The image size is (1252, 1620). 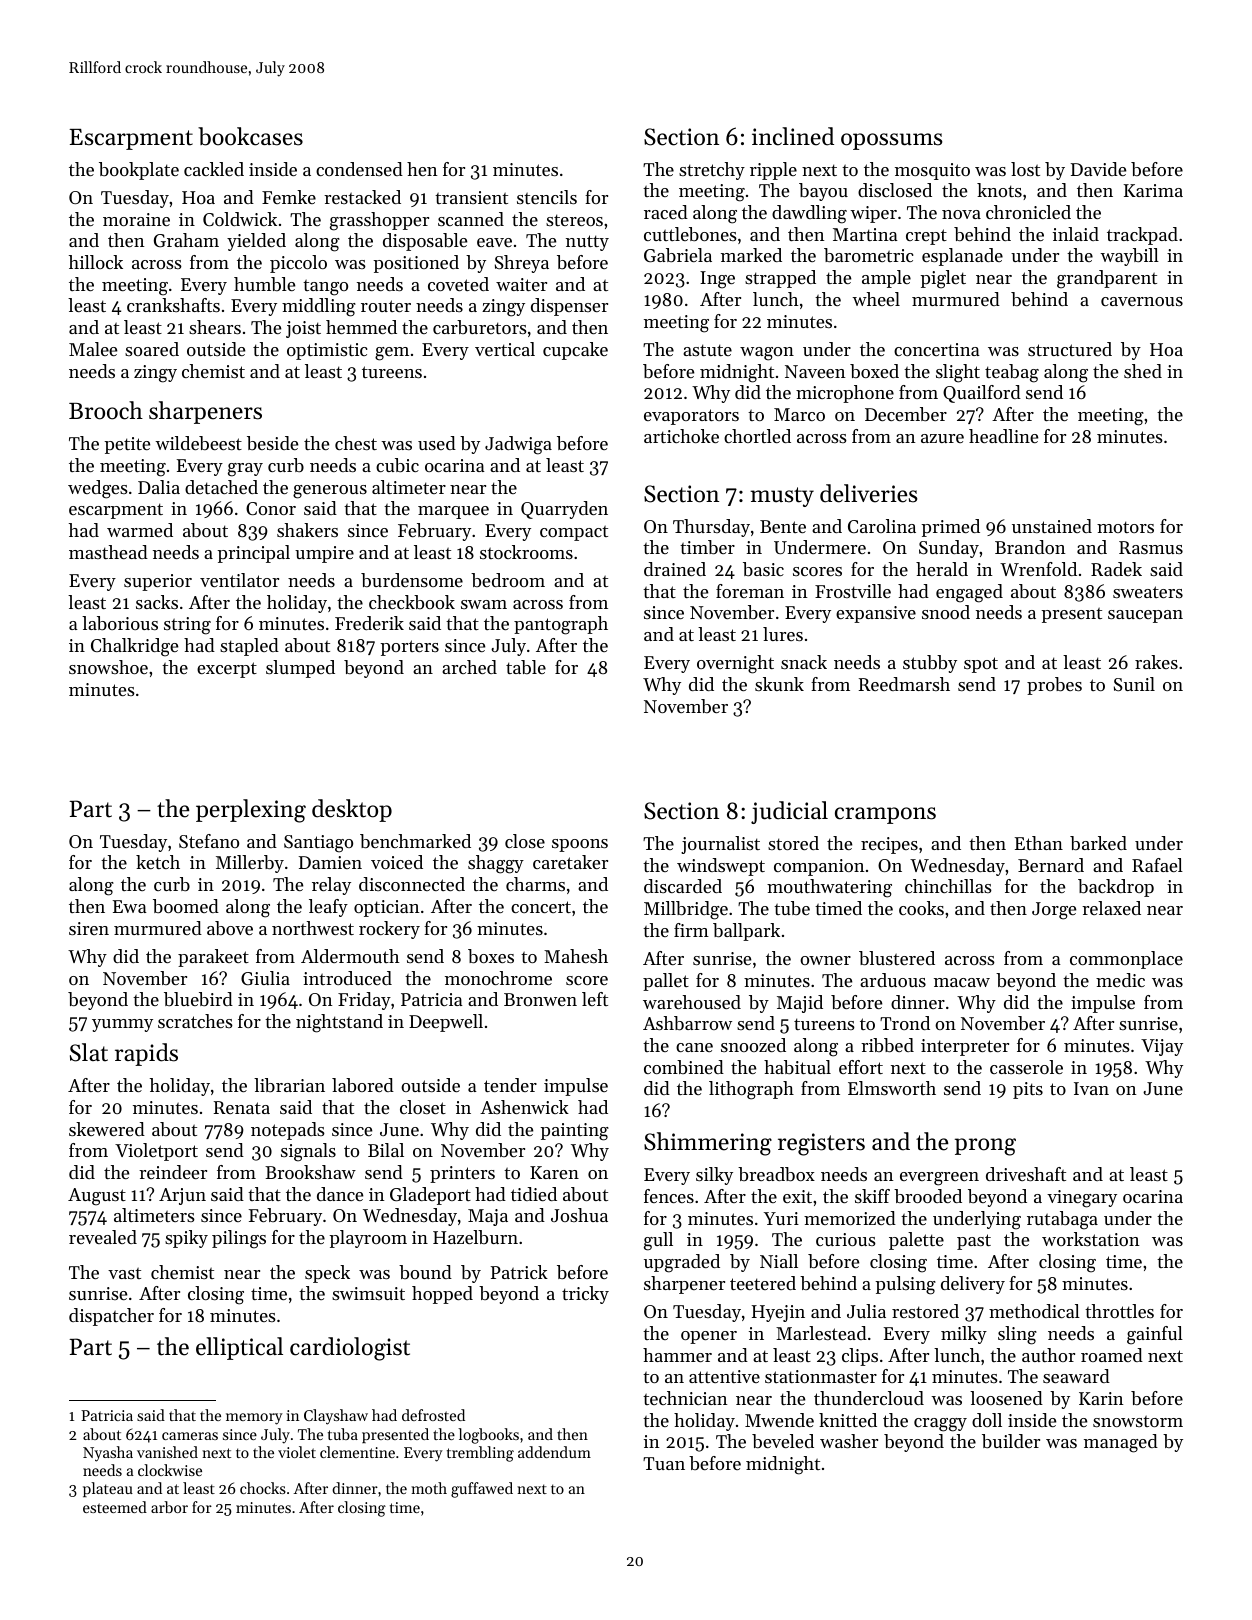 I want to click on prong, so click(x=985, y=1147).
